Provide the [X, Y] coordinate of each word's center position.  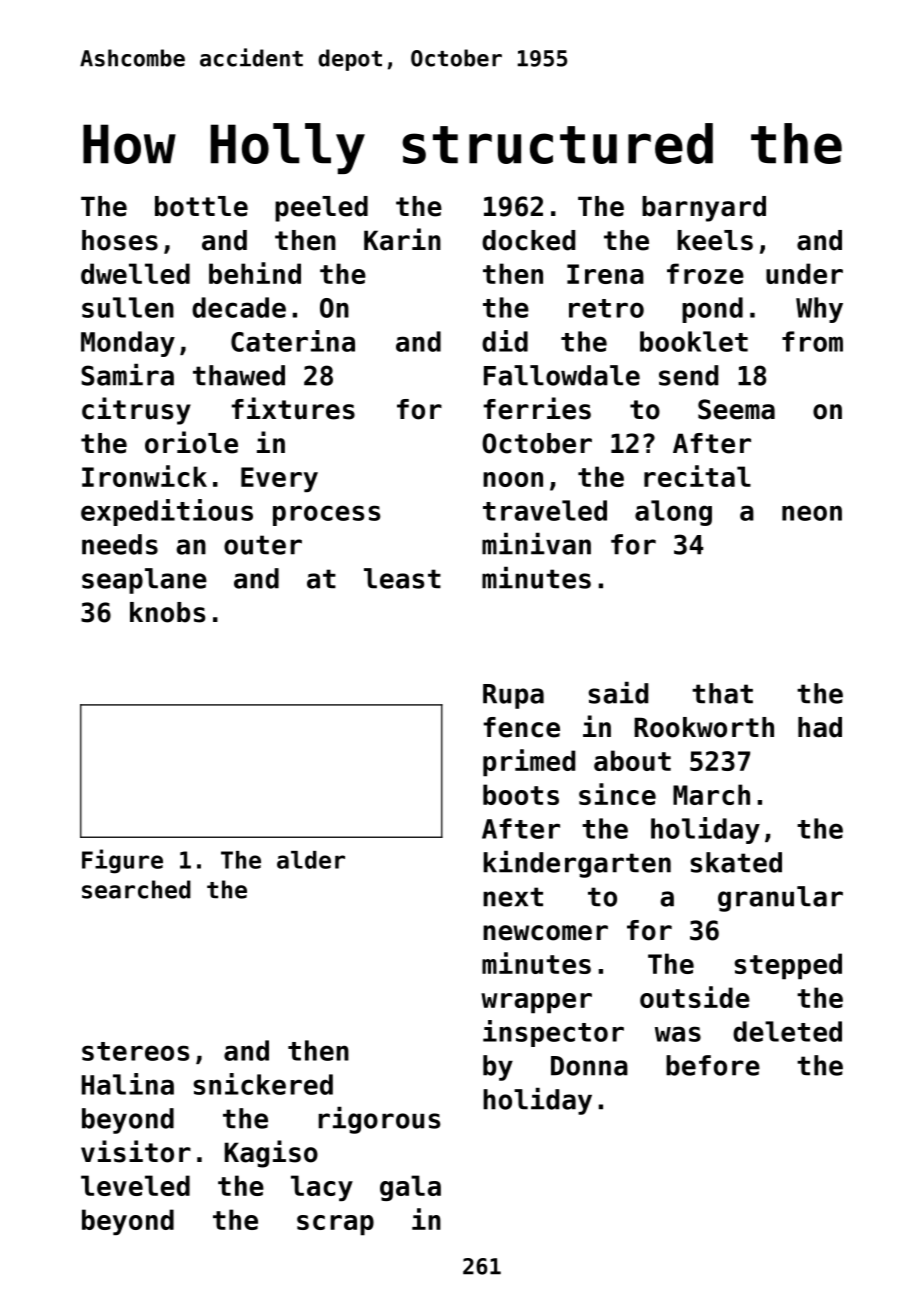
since [617, 794]
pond [712, 310]
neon [812, 513]
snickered [263, 1084]
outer [263, 545]
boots [521, 794]
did [505, 341]
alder [311, 860]
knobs [167, 612]
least [402, 578]
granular [780, 899]
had [820, 727]
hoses [120, 240]
